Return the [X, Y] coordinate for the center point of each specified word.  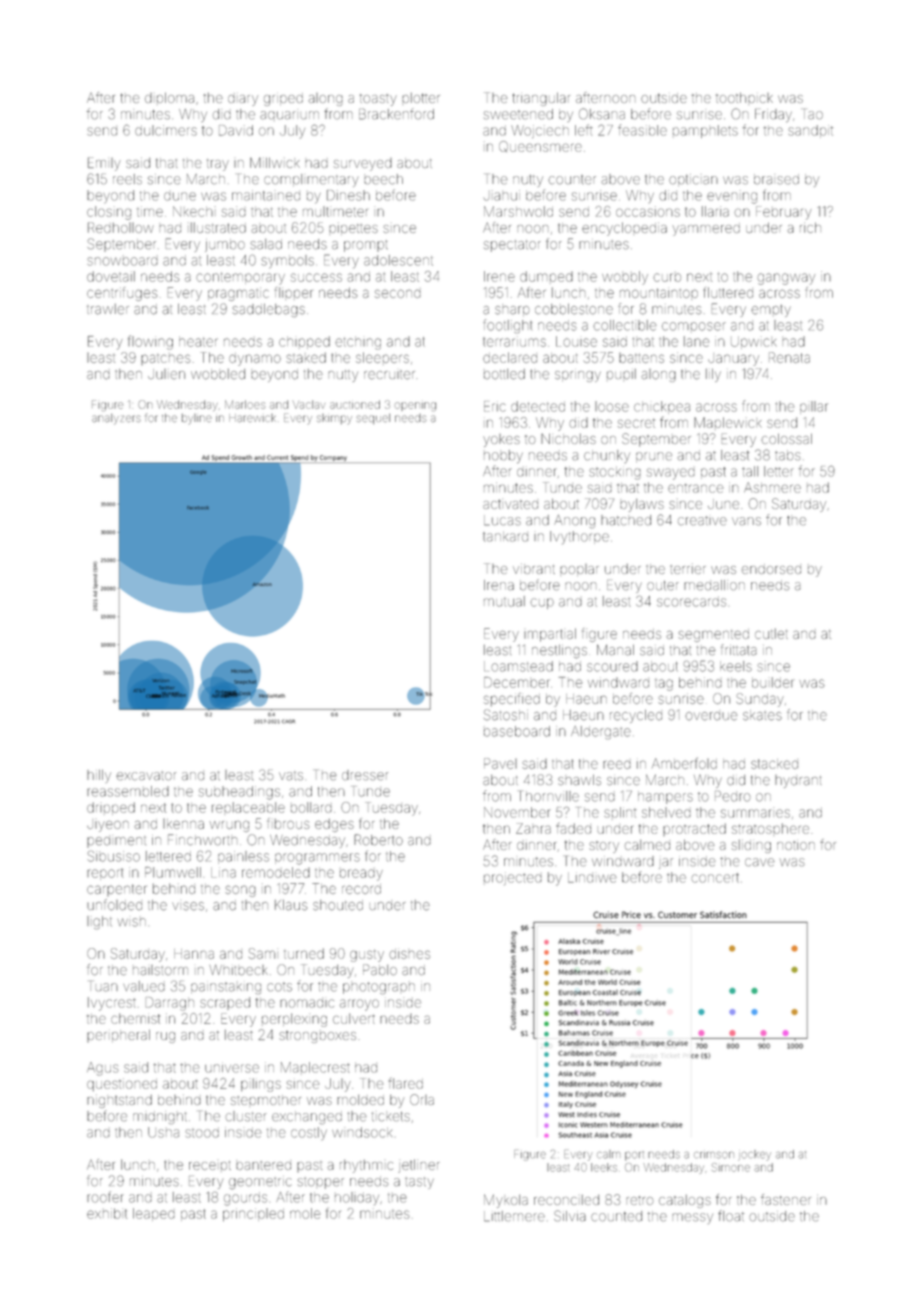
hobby [503, 457]
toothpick [744, 98]
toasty [378, 100]
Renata [789, 357]
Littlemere [514, 1216]
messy [692, 1218]
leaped [154, 1214]
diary [243, 100]
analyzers [116, 419]
